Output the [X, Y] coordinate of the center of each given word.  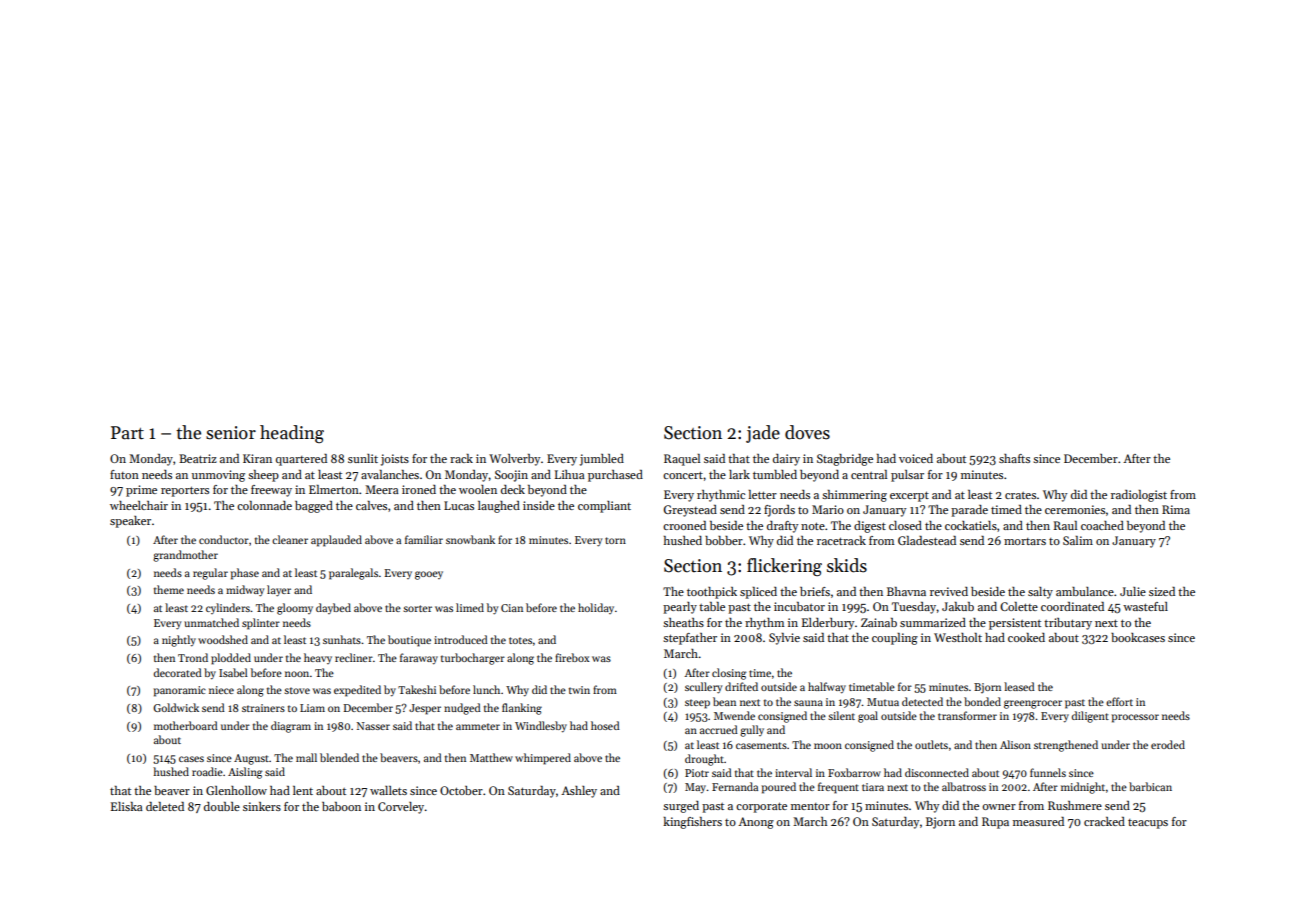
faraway [419, 659]
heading [292, 434]
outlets [931, 744]
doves [807, 432]
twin [579, 690]
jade [763, 434]
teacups [1148, 824]
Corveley [401, 808]
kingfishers [692, 823]
